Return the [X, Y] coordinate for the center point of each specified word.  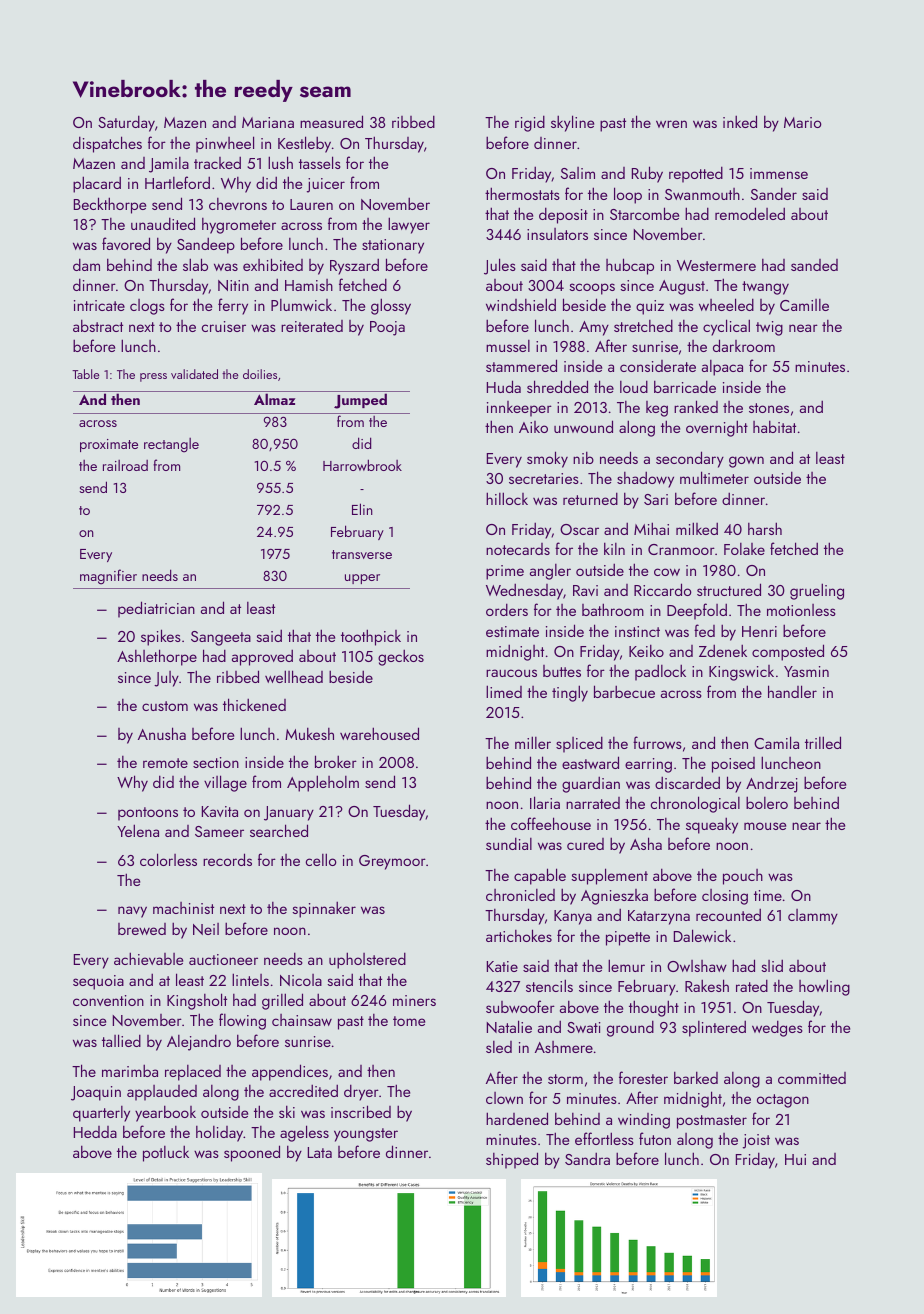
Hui [795, 1159]
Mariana [268, 122]
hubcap [630, 266]
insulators [557, 234]
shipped [512, 1160]
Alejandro [199, 1042]
